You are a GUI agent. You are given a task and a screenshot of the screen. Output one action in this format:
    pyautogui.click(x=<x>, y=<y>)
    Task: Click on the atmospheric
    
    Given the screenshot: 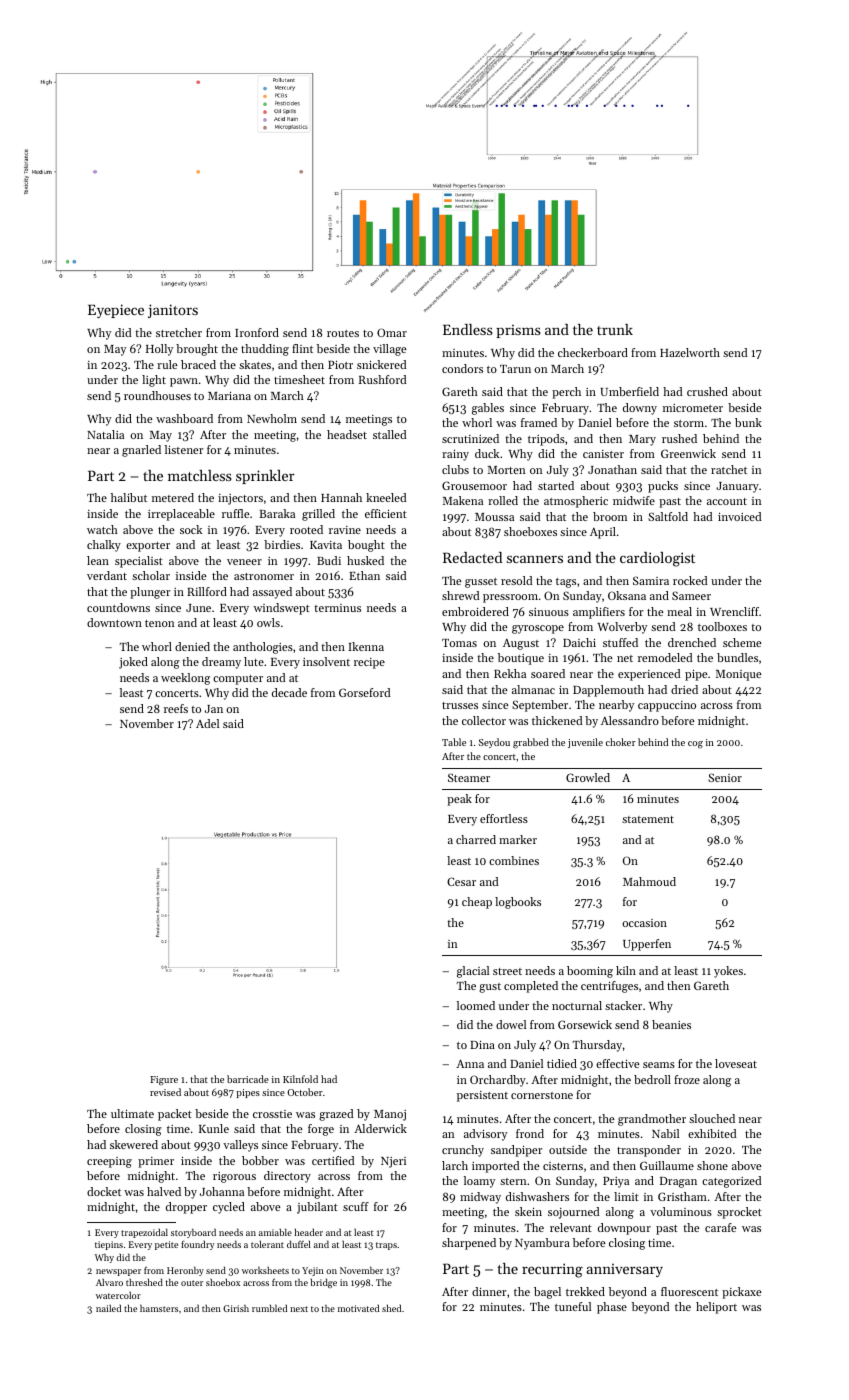 What is the action you would take?
    pyautogui.click(x=576, y=502)
